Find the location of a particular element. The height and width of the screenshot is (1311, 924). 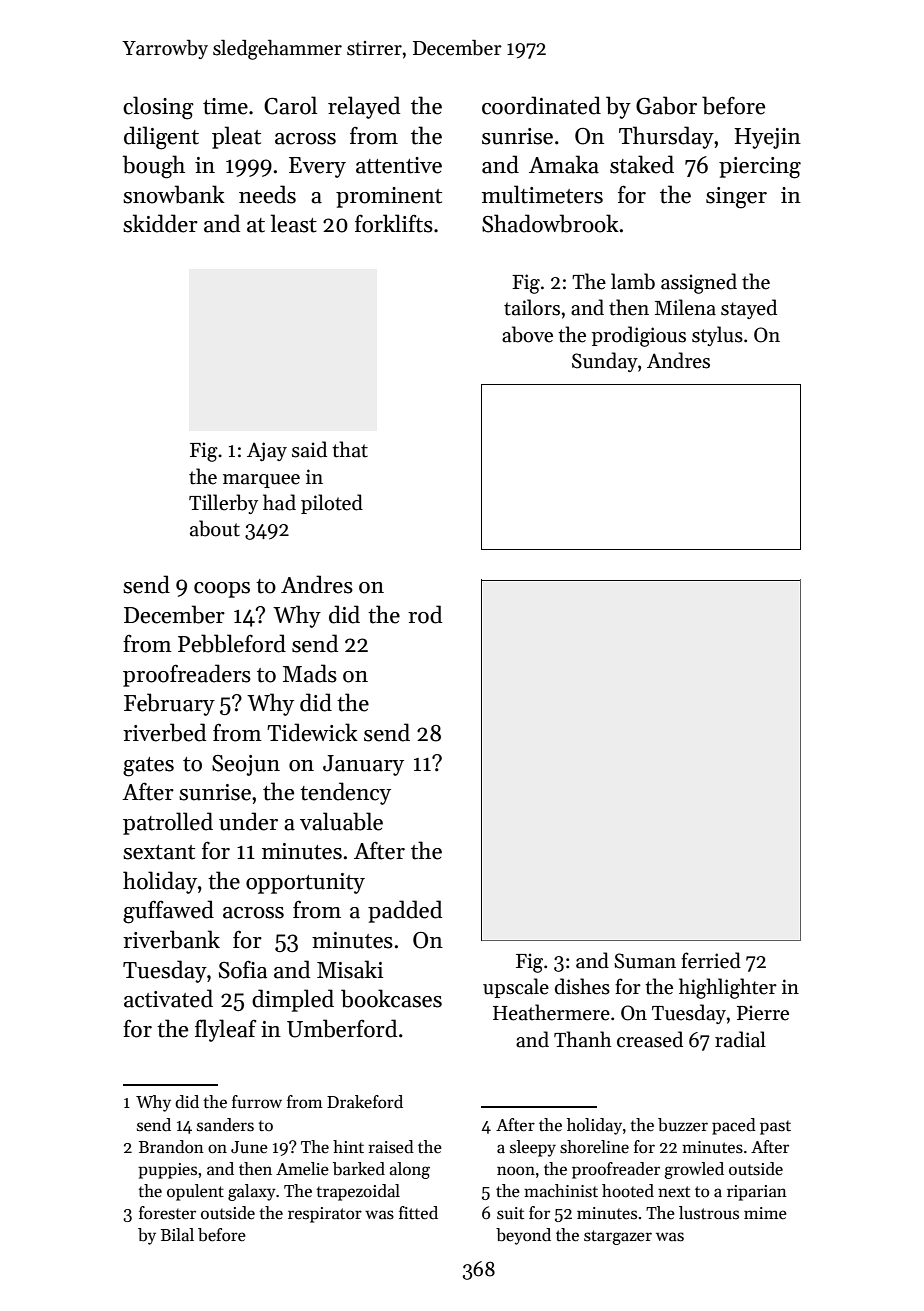

Pebbleford is located at coordinates (232, 643).
